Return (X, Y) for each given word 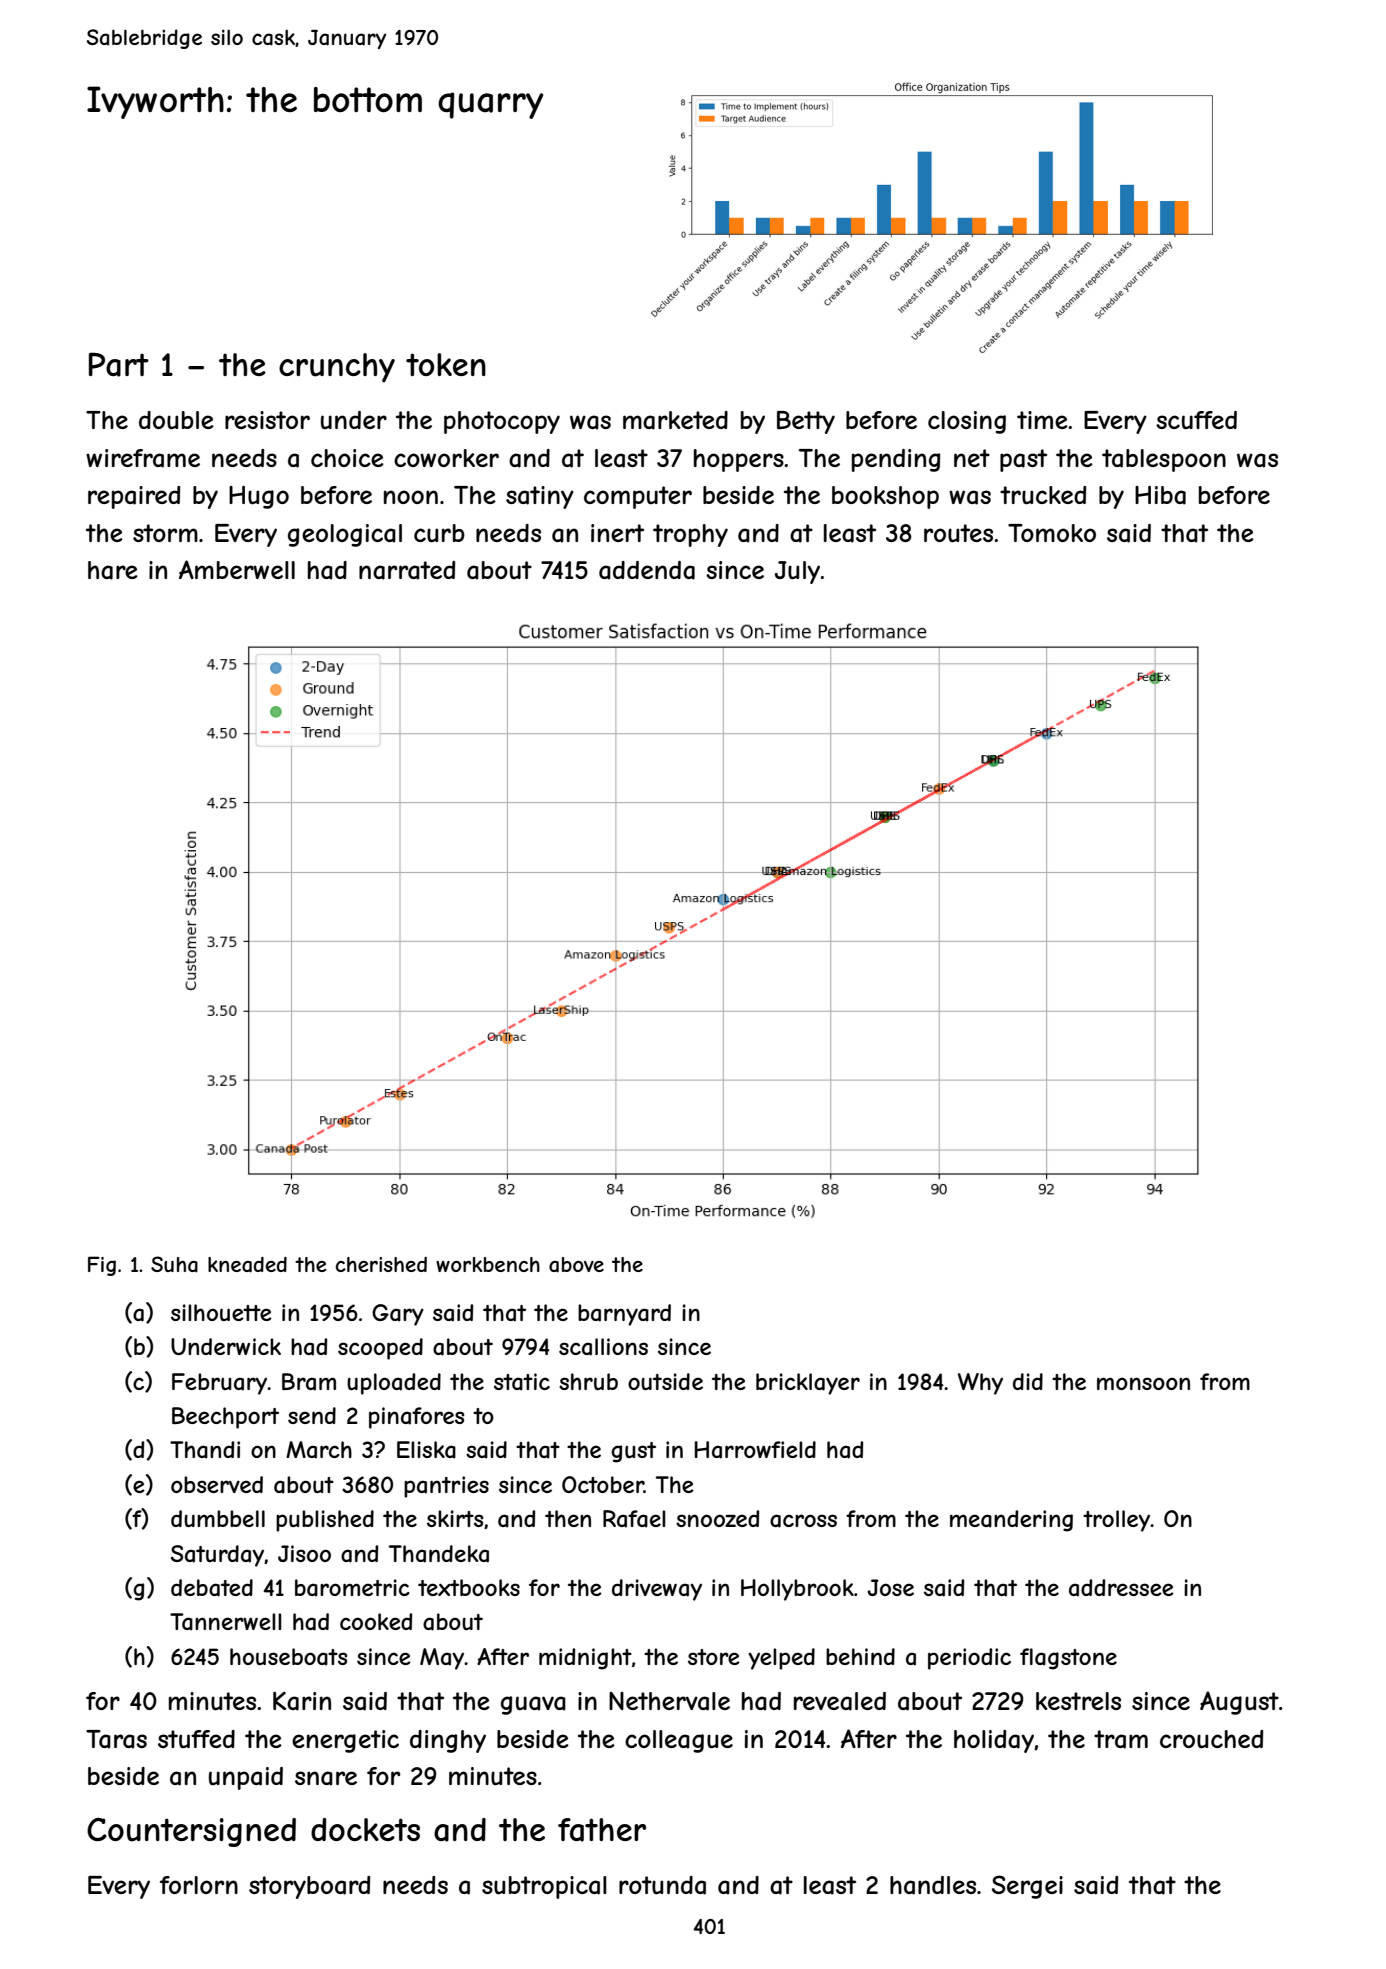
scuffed (1196, 420)
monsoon (1143, 1383)
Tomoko (1052, 533)
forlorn (199, 1885)
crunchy (337, 368)
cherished (381, 1264)
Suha (174, 1264)
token (446, 364)
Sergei (1027, 1887)
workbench (488, 1264)
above (576, 1265)
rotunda (662, 1885)
